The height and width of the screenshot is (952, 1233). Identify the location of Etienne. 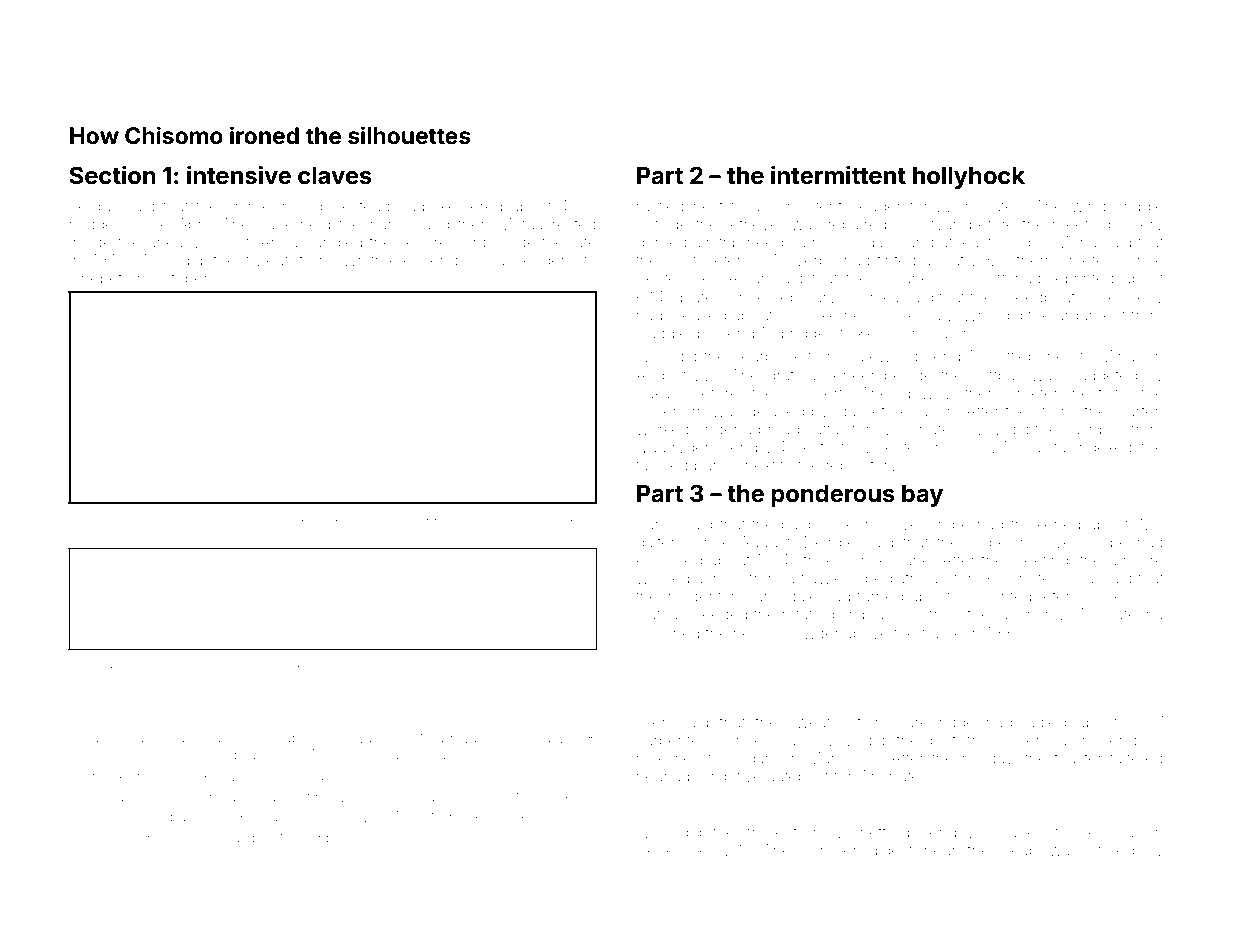
(372, 837).
